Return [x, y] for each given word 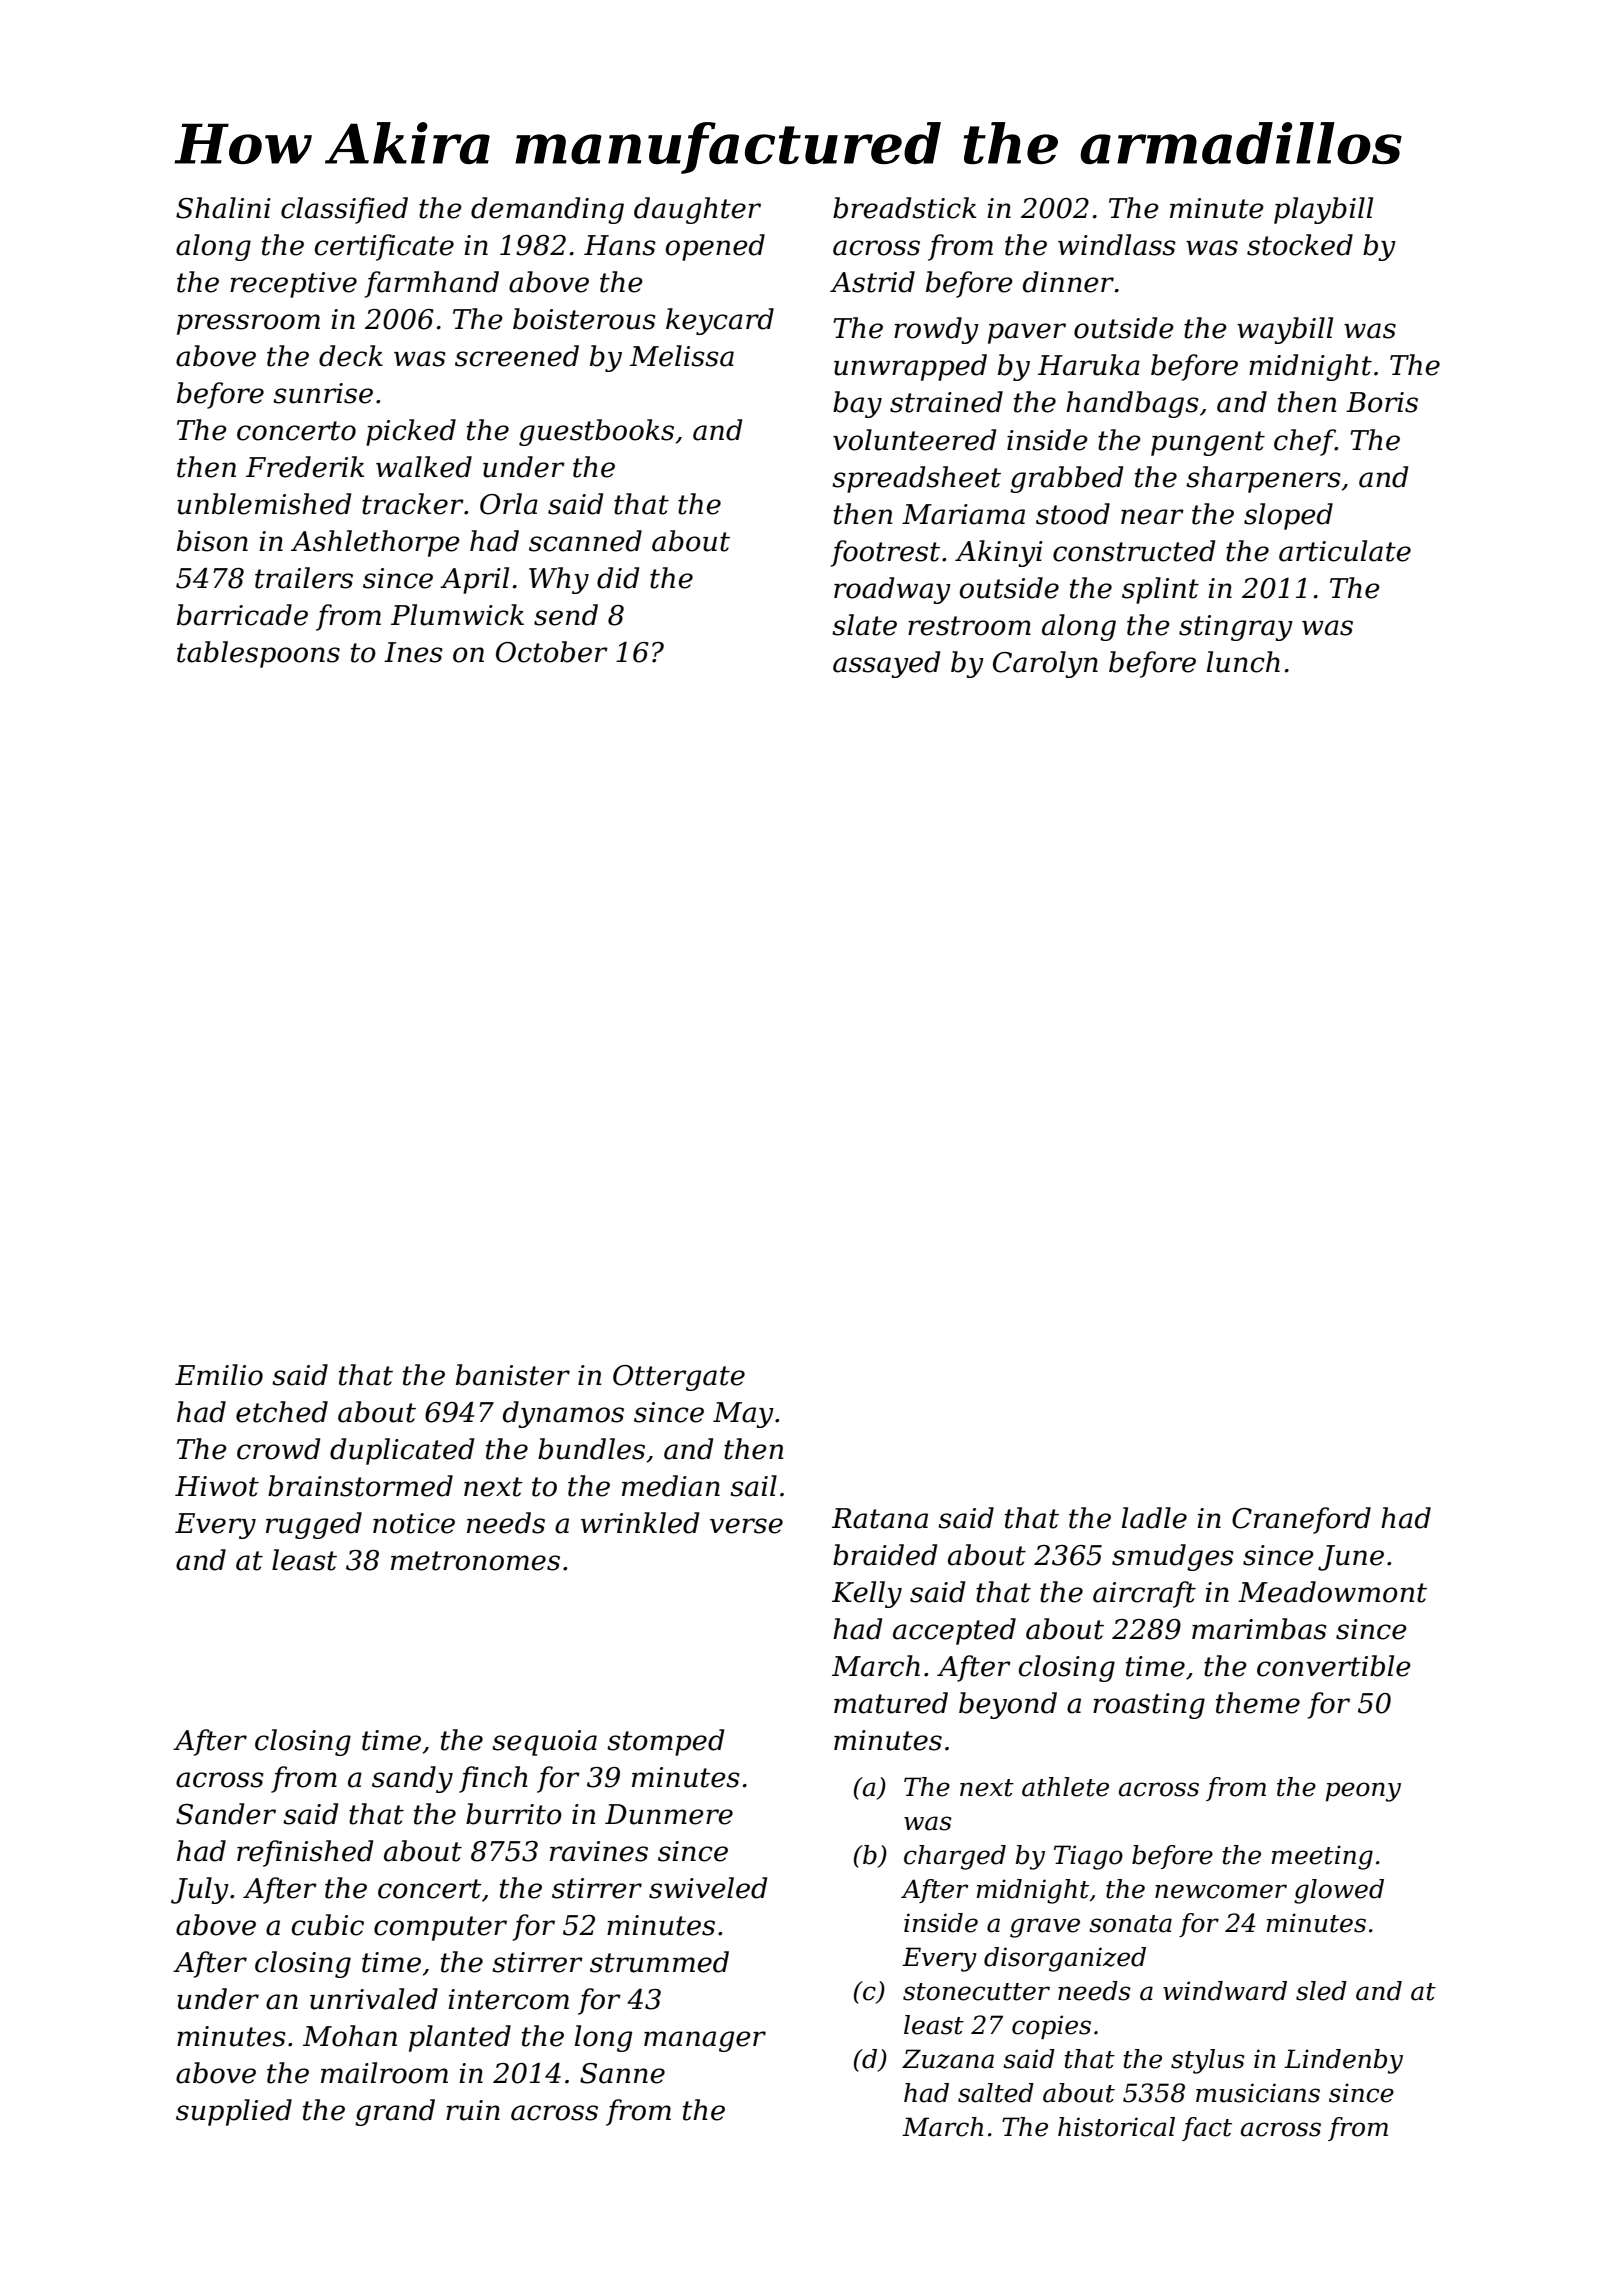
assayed [886, 664]
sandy [412, 1779]
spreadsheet [916, 479]
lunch [1243, 662]
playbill [1323, 210]
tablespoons [258, 654]
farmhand [432, 284]
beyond [1008, 1705]
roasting [1149, 1706]
